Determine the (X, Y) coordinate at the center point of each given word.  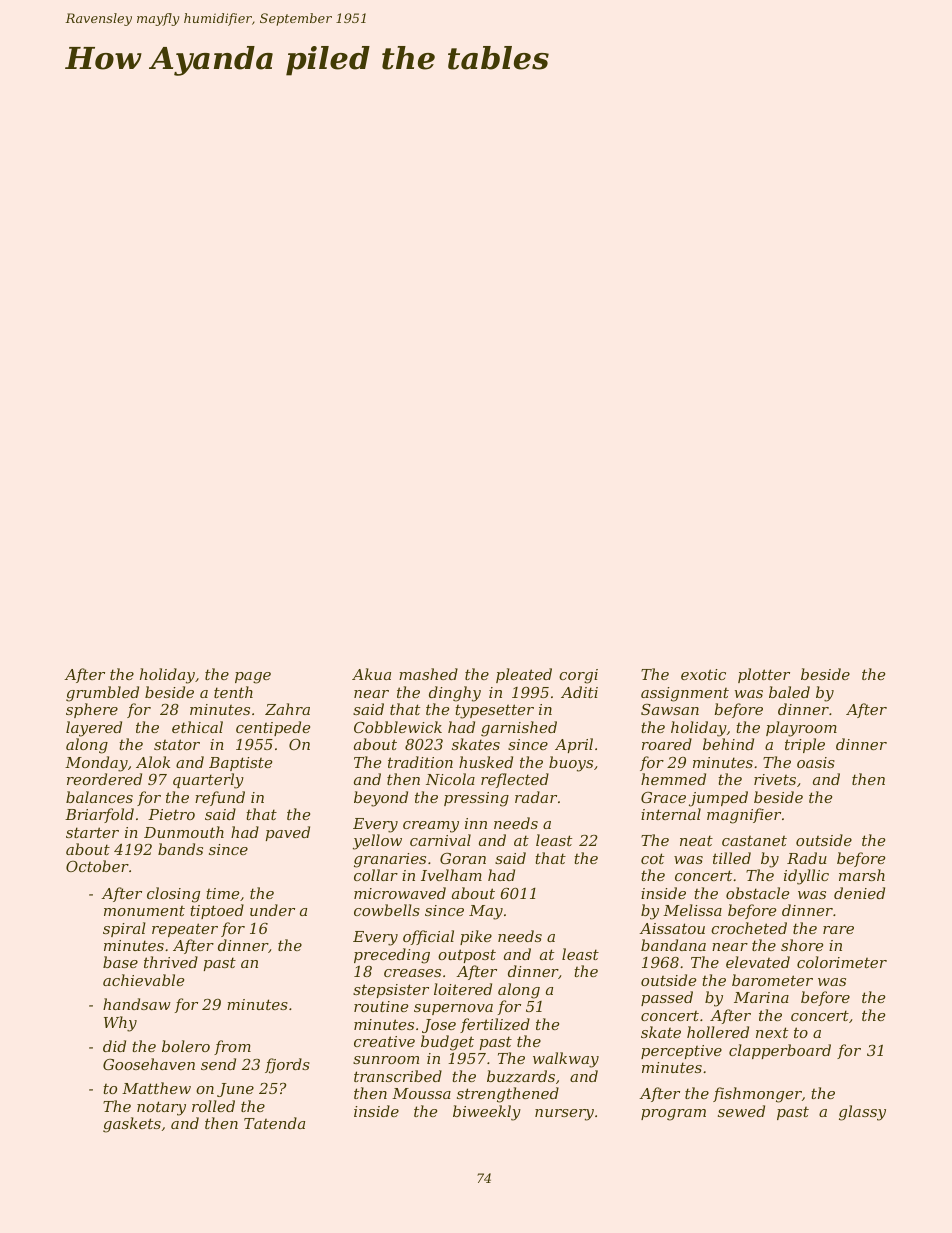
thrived (171, 962)
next (772, 1032)
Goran (463, 858)
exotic (703, 674)
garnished (519, 729)
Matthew (156, 1088)
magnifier (744, 816)
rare (838, 930)
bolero (186, 1046)
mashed (428, 674)
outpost (467, 956)
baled (789, 692)
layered (94, 729)
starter (92, 832)
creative (384, 1041)
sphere (92, 710)
